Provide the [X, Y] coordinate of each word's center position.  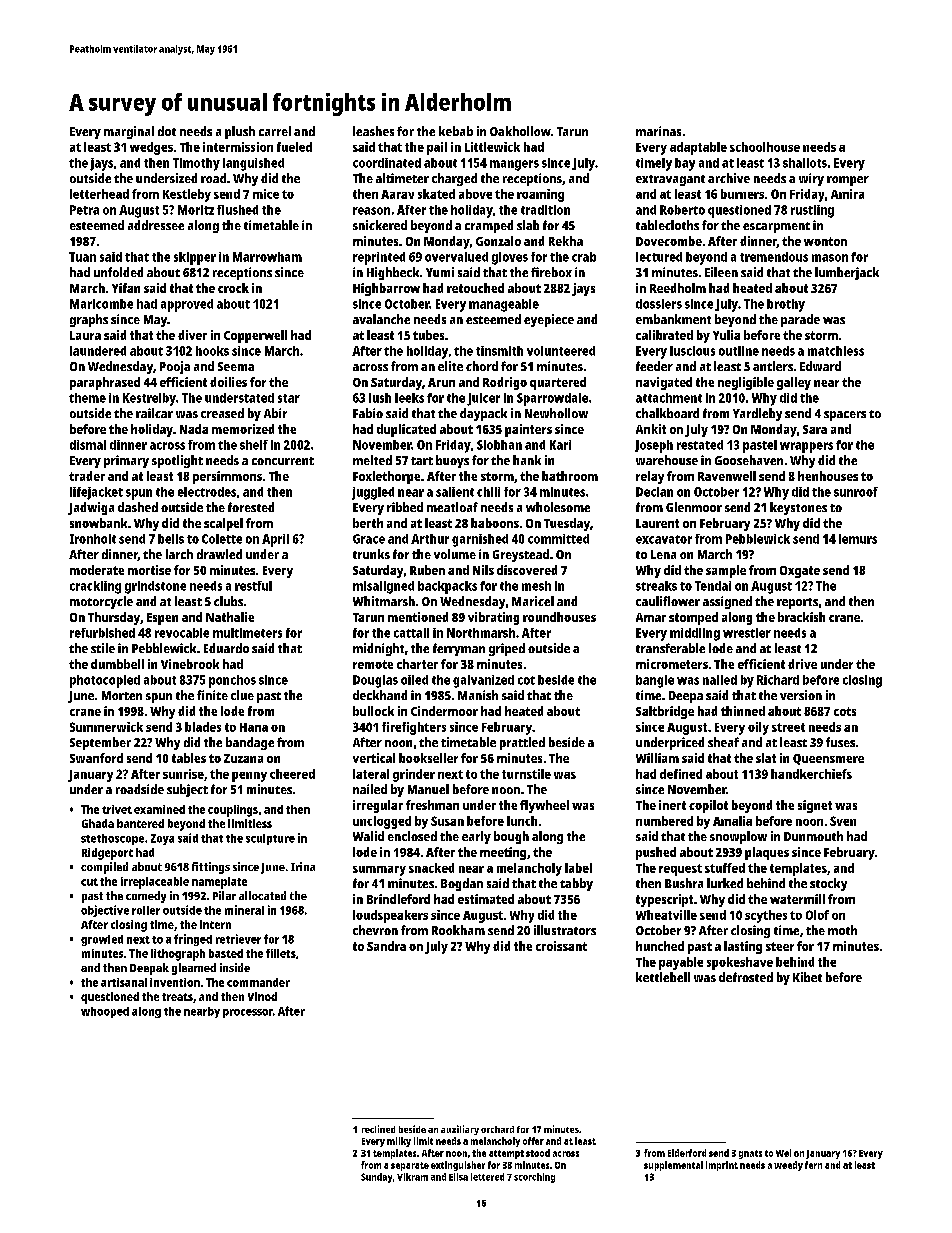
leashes [373, 131]
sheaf [723, 742]
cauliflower [668, 601]
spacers [845, 416]
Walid [368, 836]
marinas [658, 131]
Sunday [376, 1178]
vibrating [493, 618]
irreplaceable [155, 883]
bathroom [570, 476]
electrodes [207, 492]
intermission [238, 147]
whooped [105, 1012]
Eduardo [226, 648]
